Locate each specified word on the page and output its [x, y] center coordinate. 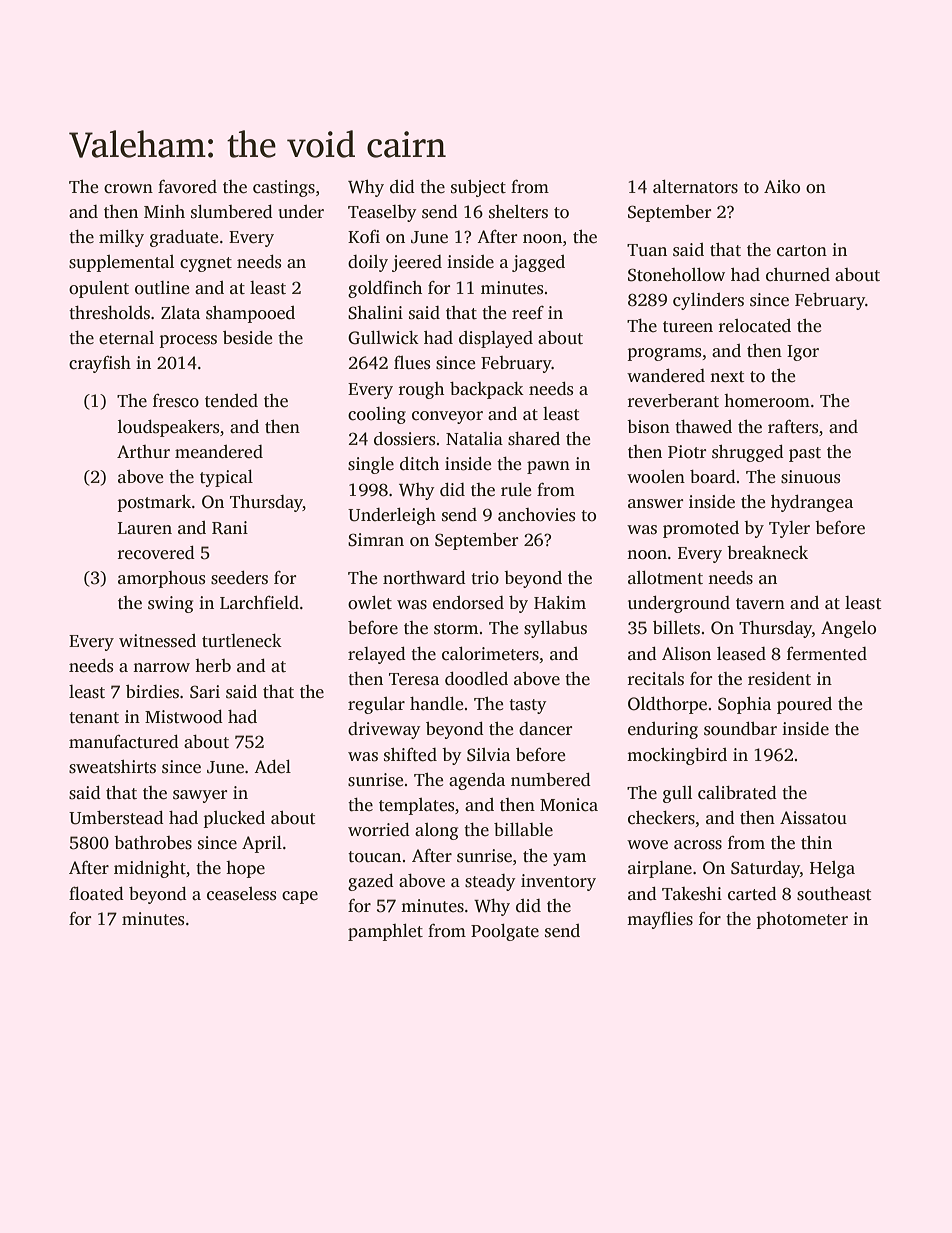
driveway [384, 730]
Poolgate [505, 932]
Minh [164, 211]
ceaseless [241, 894]
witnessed [157, 641]
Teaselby [382, 213]
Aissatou [813, 818]
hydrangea [812, 503]
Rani [230, 527]
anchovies [536, 515]
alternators [695, 186]
